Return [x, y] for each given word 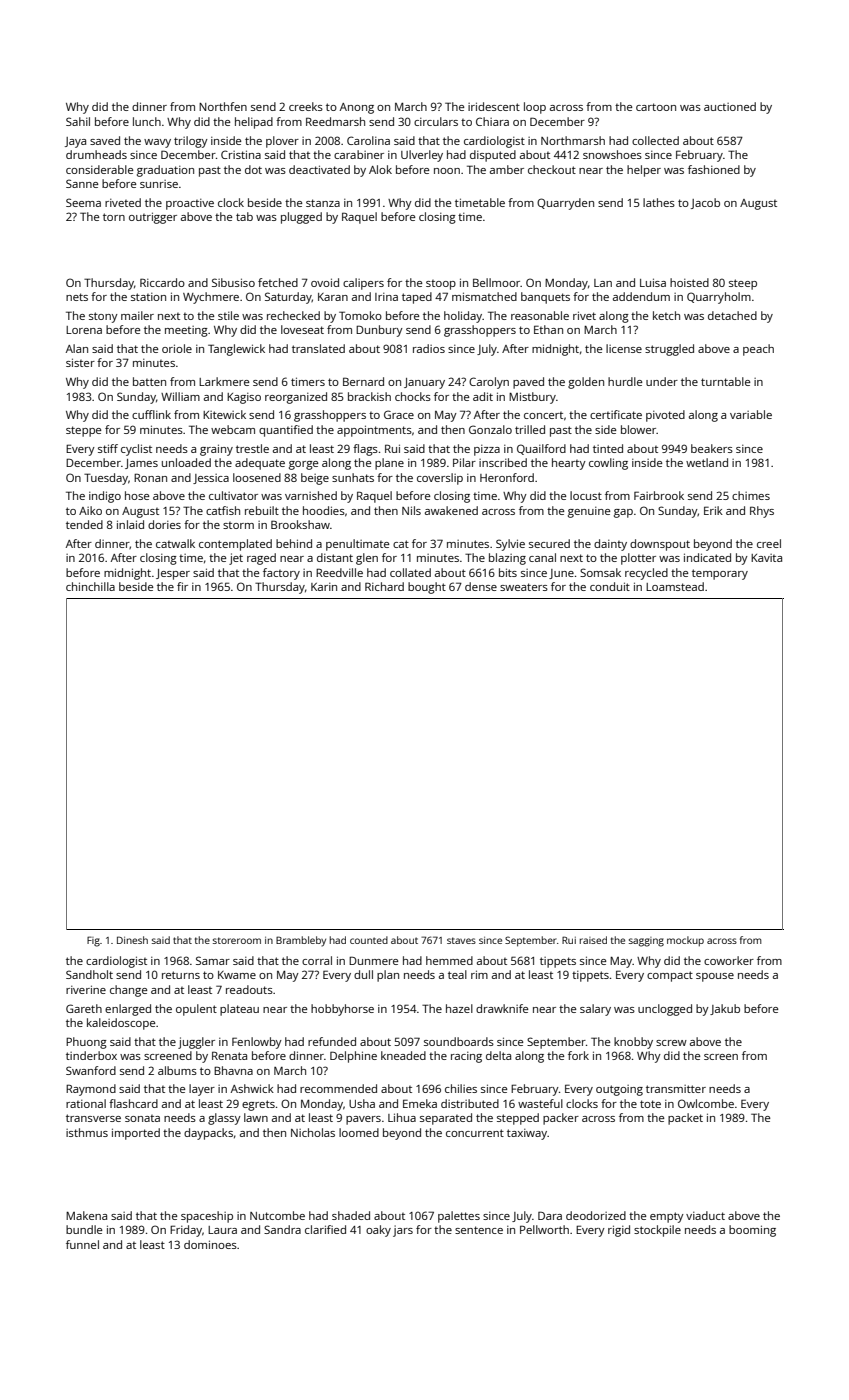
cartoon [656, 107]
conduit [610, 586]
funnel [82, 1244]
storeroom [237, 940]
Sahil [78, 121]
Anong [357, 108]
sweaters [524, 587]
